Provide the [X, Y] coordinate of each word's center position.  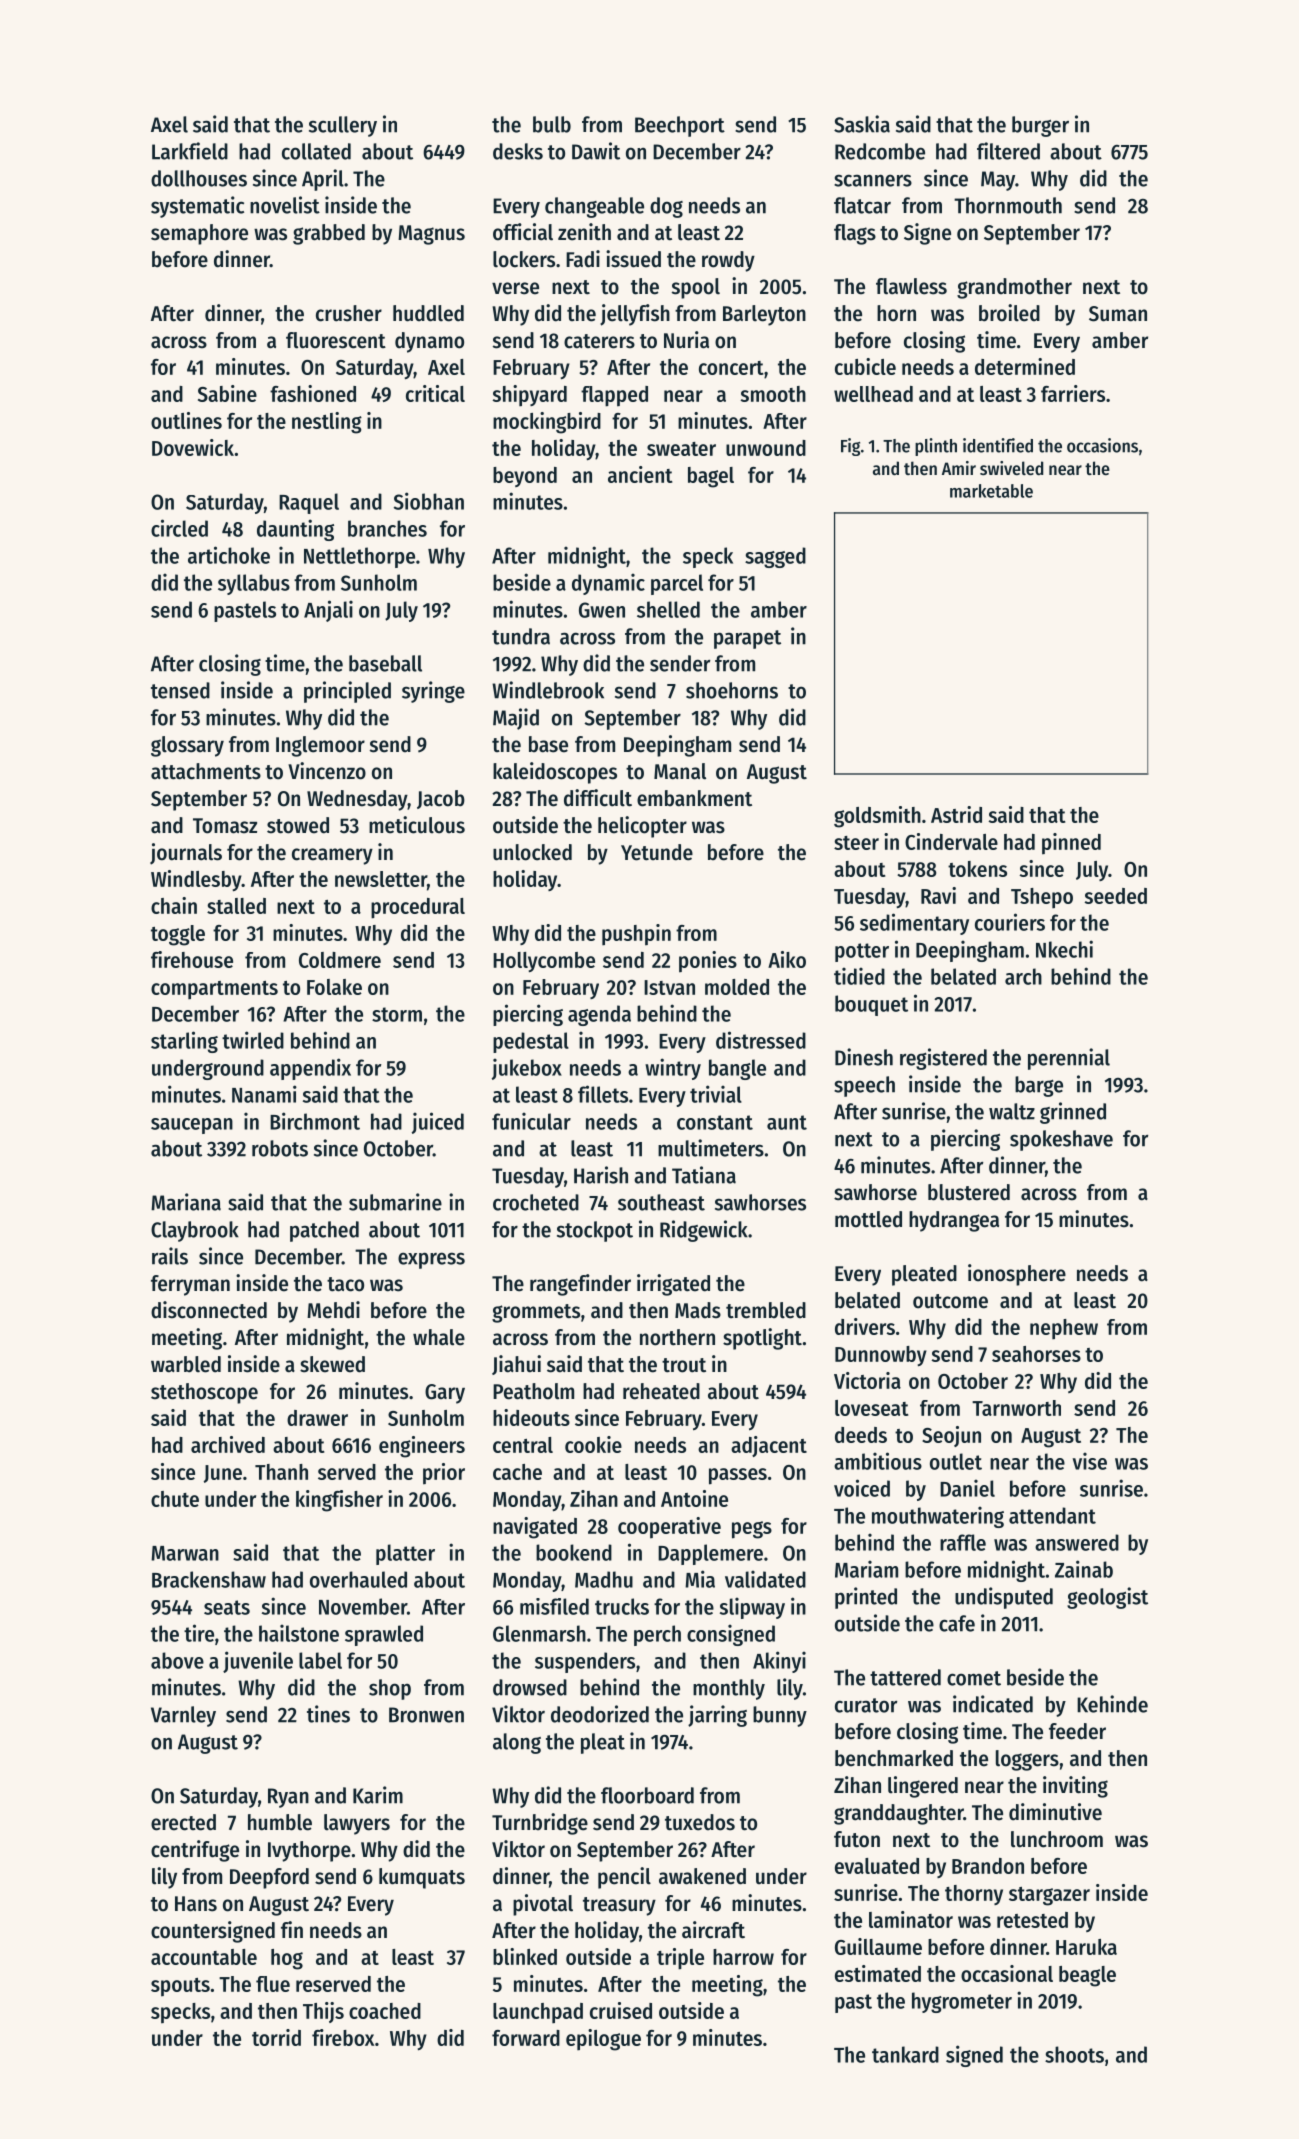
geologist [1107, 1598]
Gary [445, 1394]
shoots [1074, 2054]
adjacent [769, 1446]
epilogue [603, 2040]
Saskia [862, 124]
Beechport [680, 126]
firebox [343, 2037]
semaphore [199, 234]
